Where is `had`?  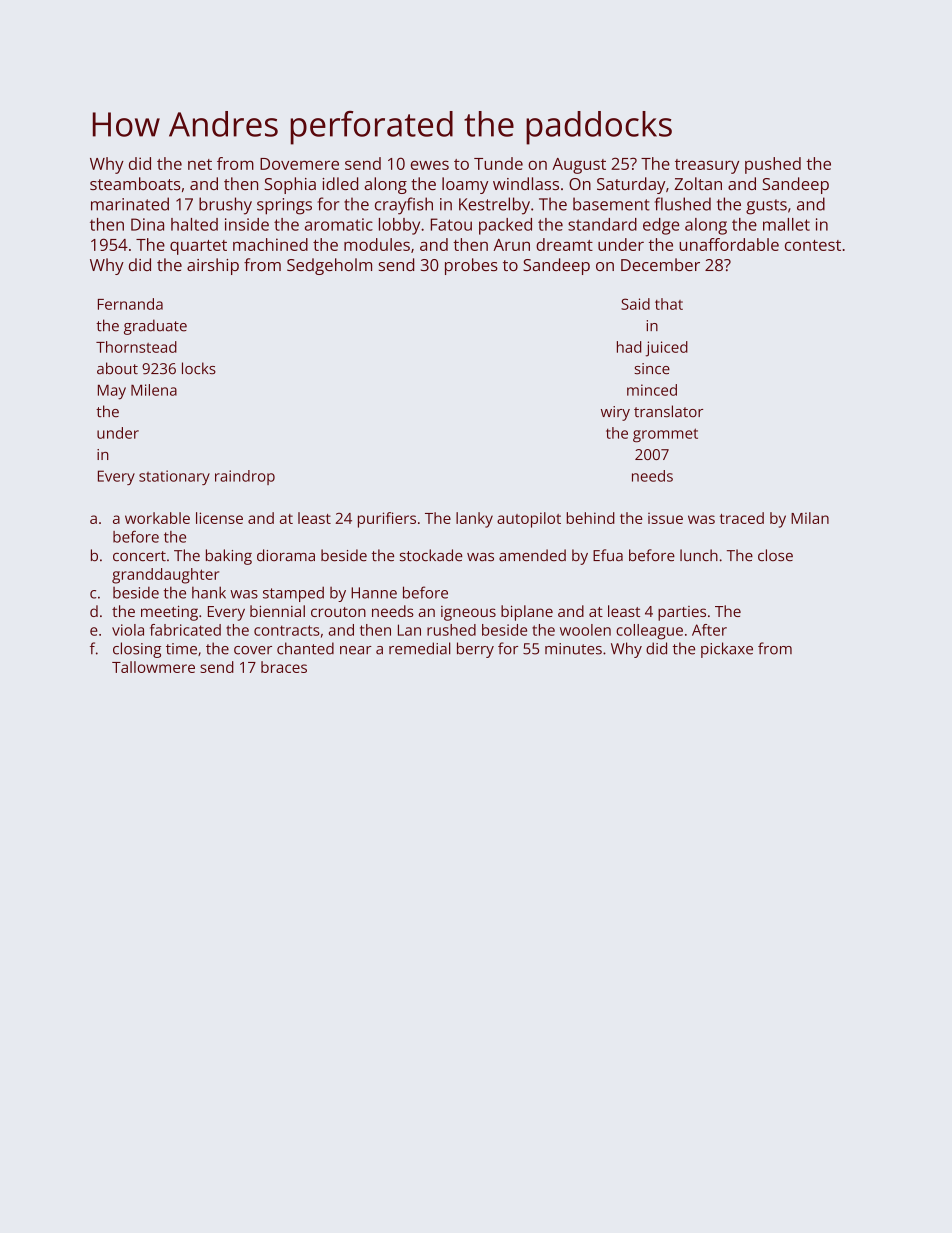 had is located at coordinates (629, 347).
